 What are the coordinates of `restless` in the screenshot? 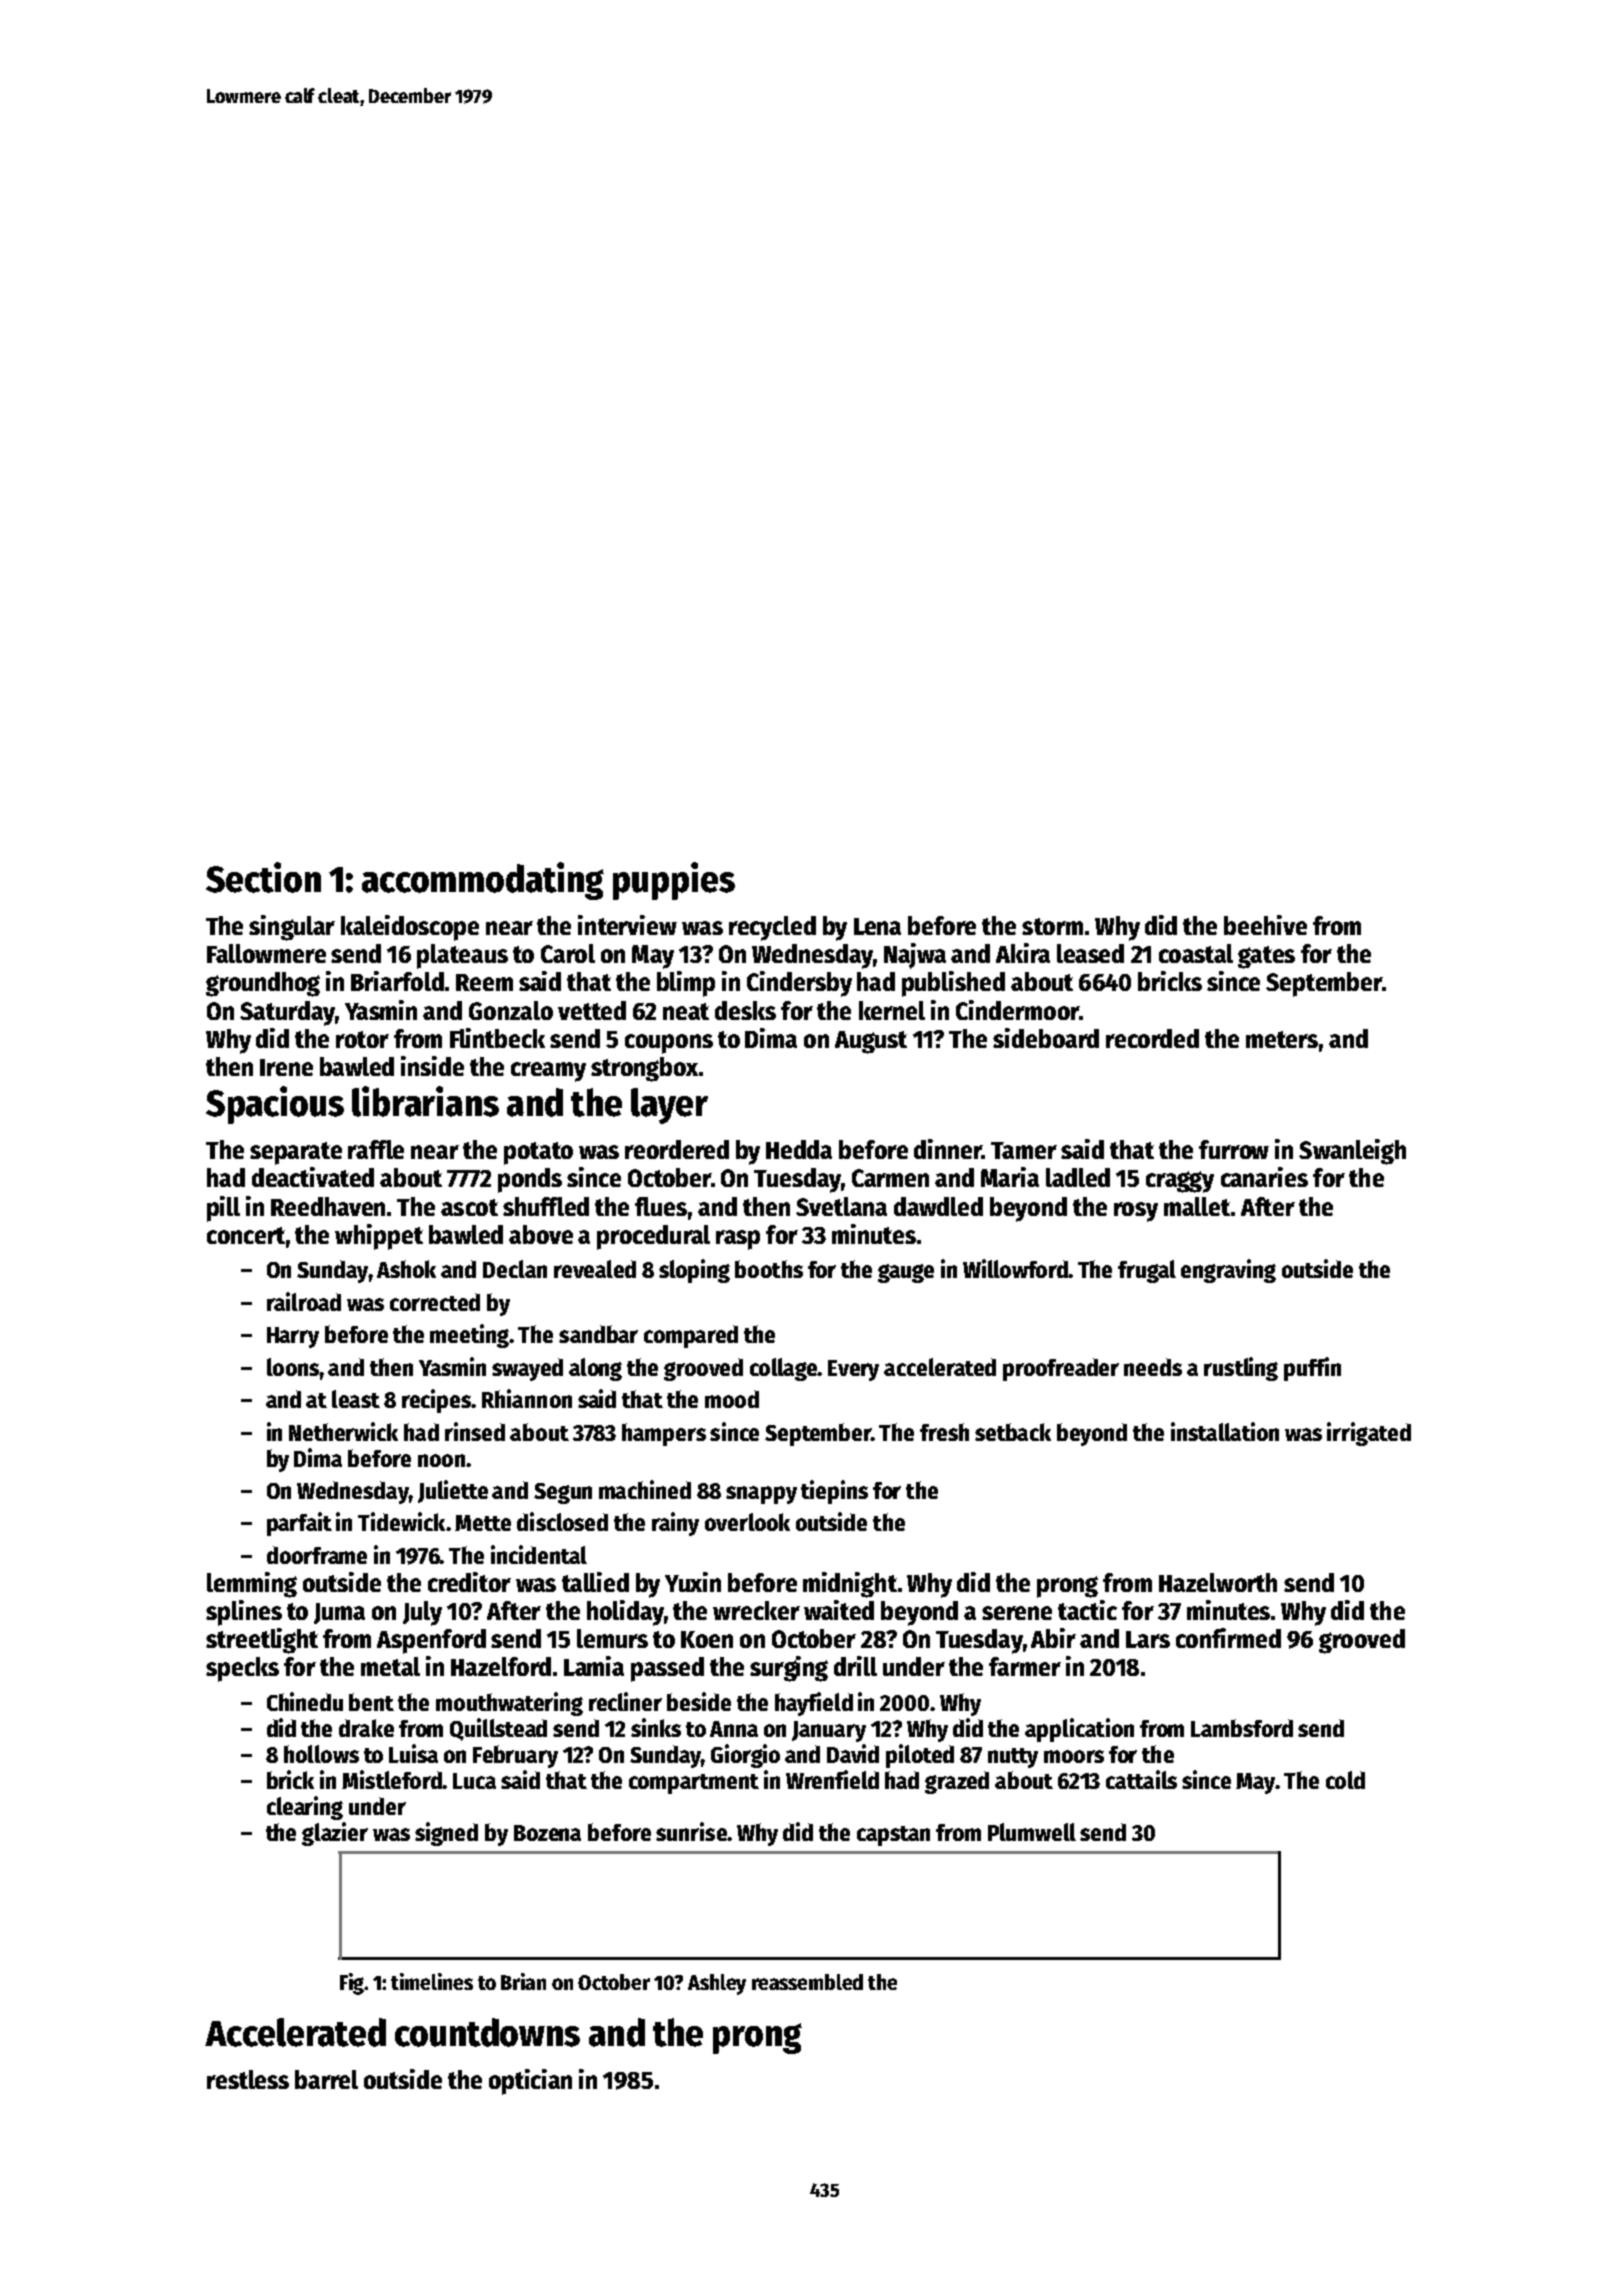 It's located at (248, 2079).
